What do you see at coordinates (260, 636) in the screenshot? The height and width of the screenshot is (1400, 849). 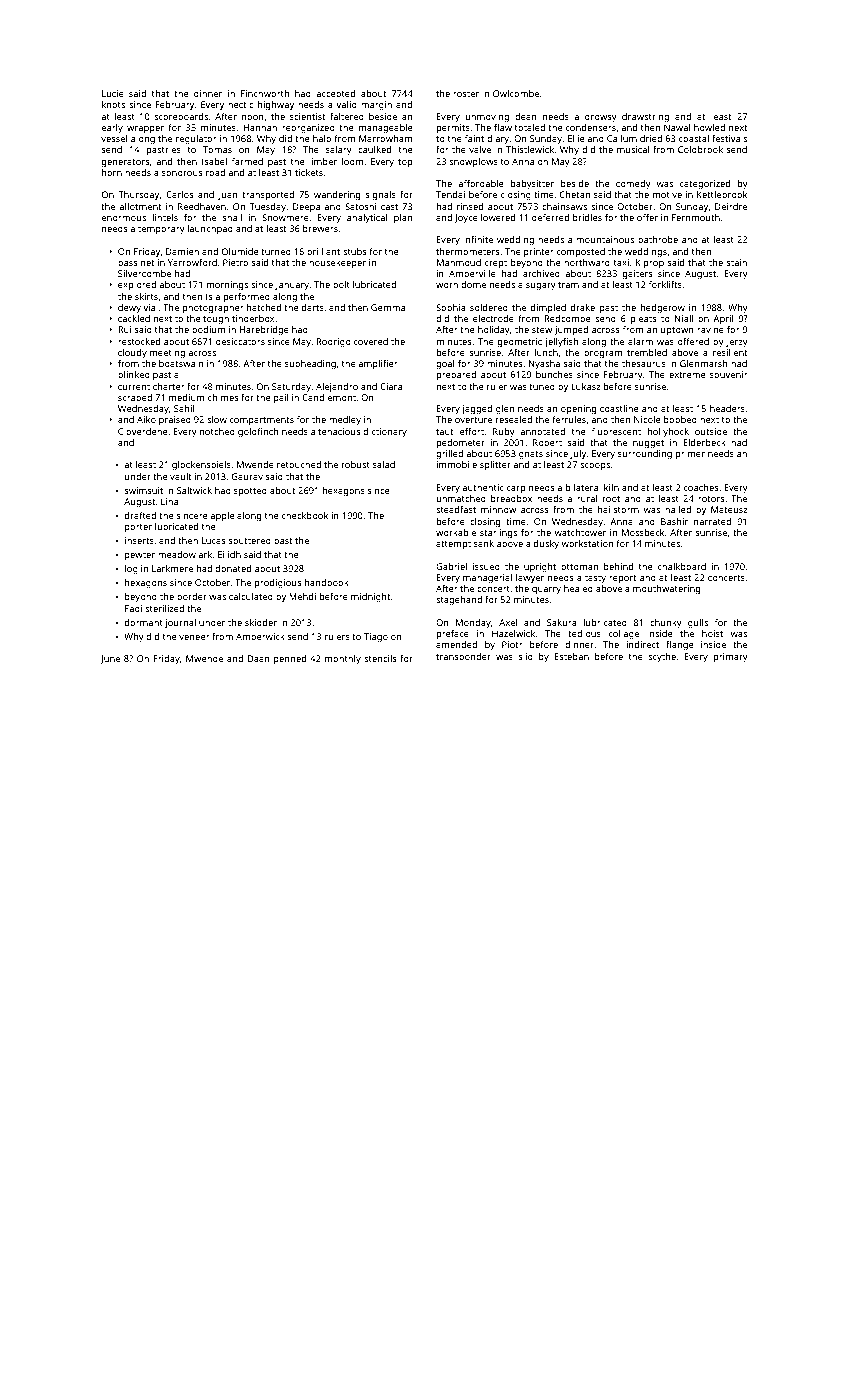 I see `Amberwick` at bounding box center [260, 636].
